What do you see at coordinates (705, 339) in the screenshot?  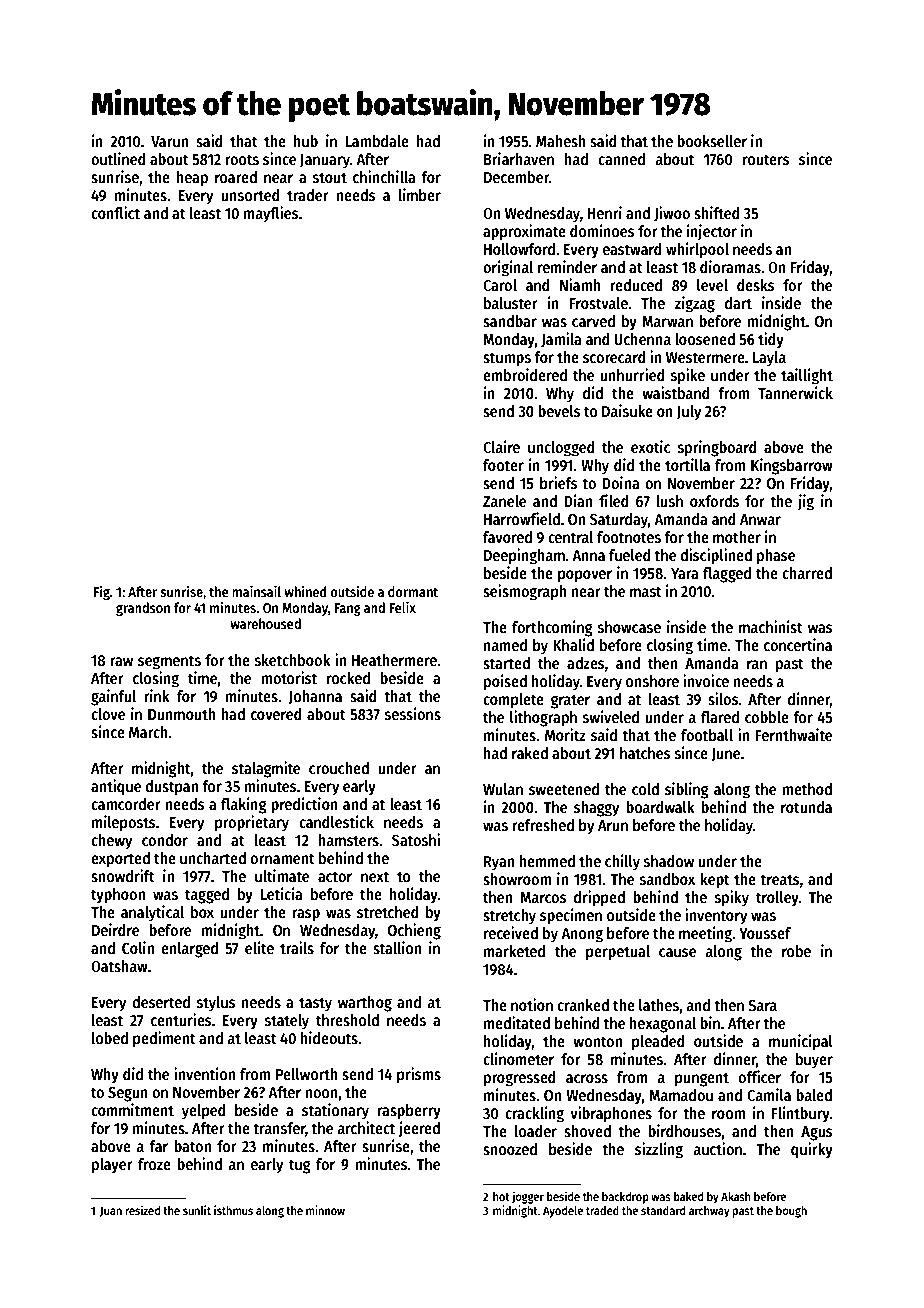 I see `loosened` at bounding box center [705, 339].
